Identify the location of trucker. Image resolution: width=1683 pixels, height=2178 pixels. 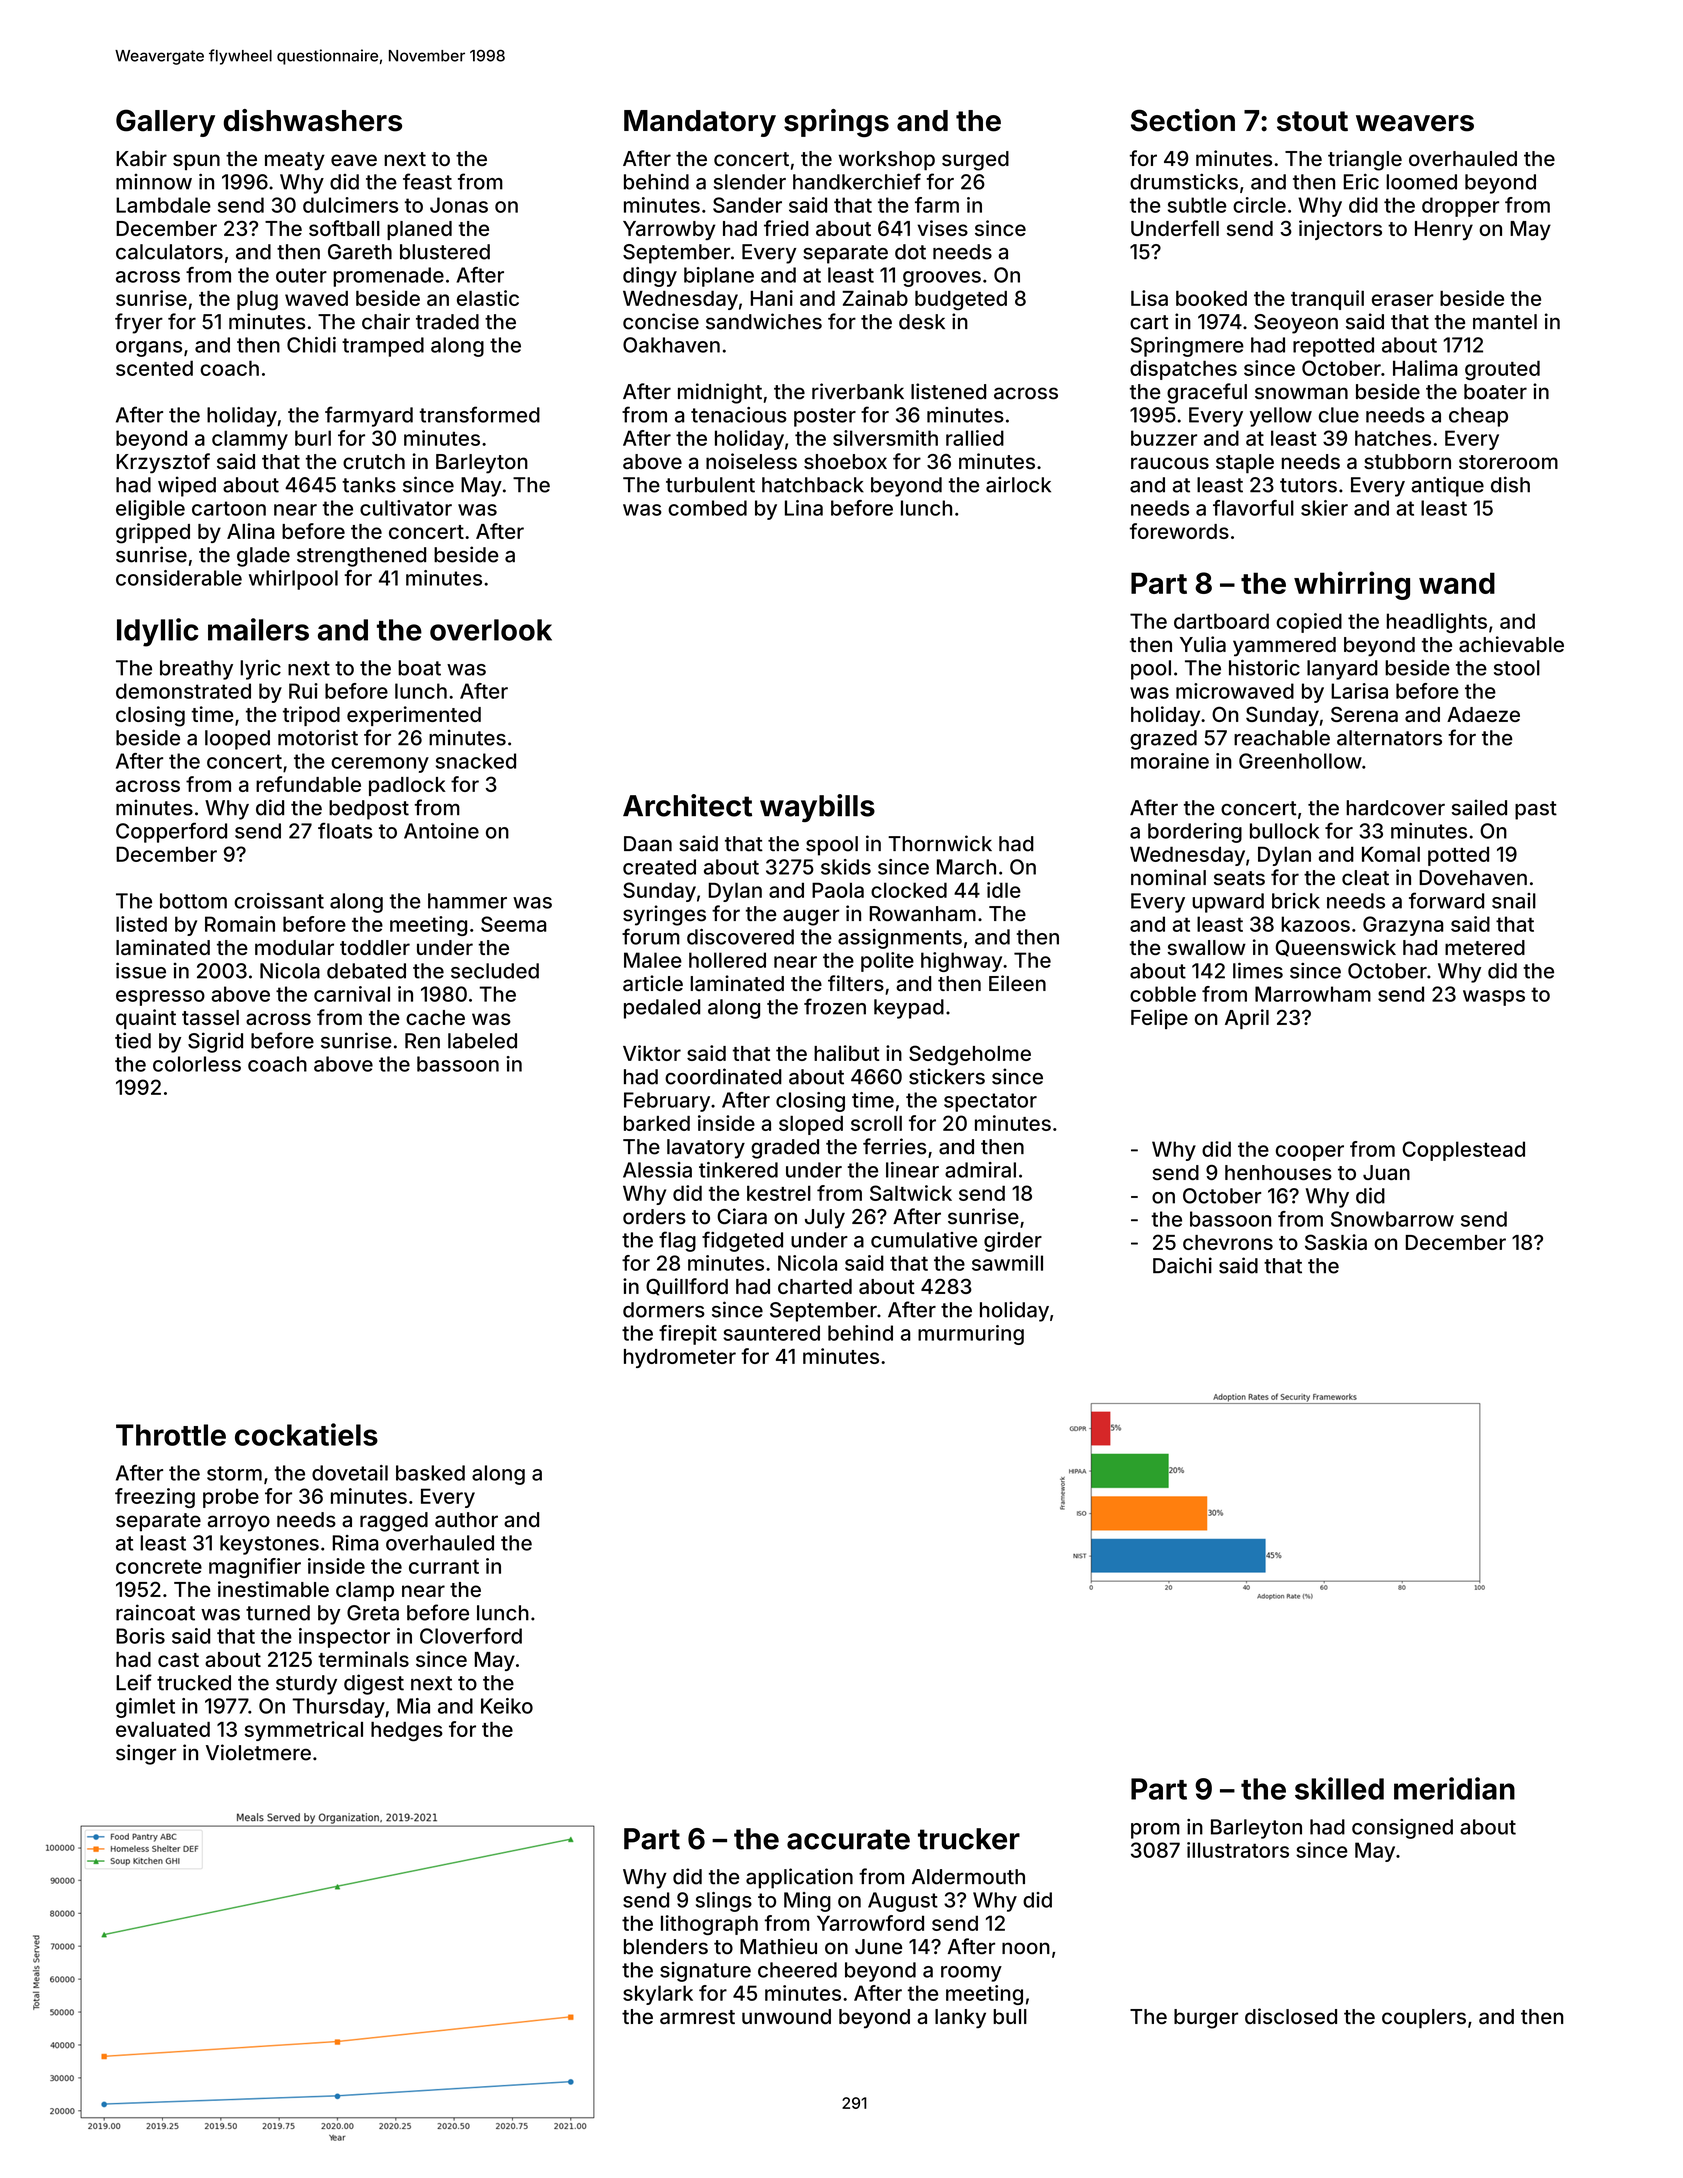
(969, 1839).
